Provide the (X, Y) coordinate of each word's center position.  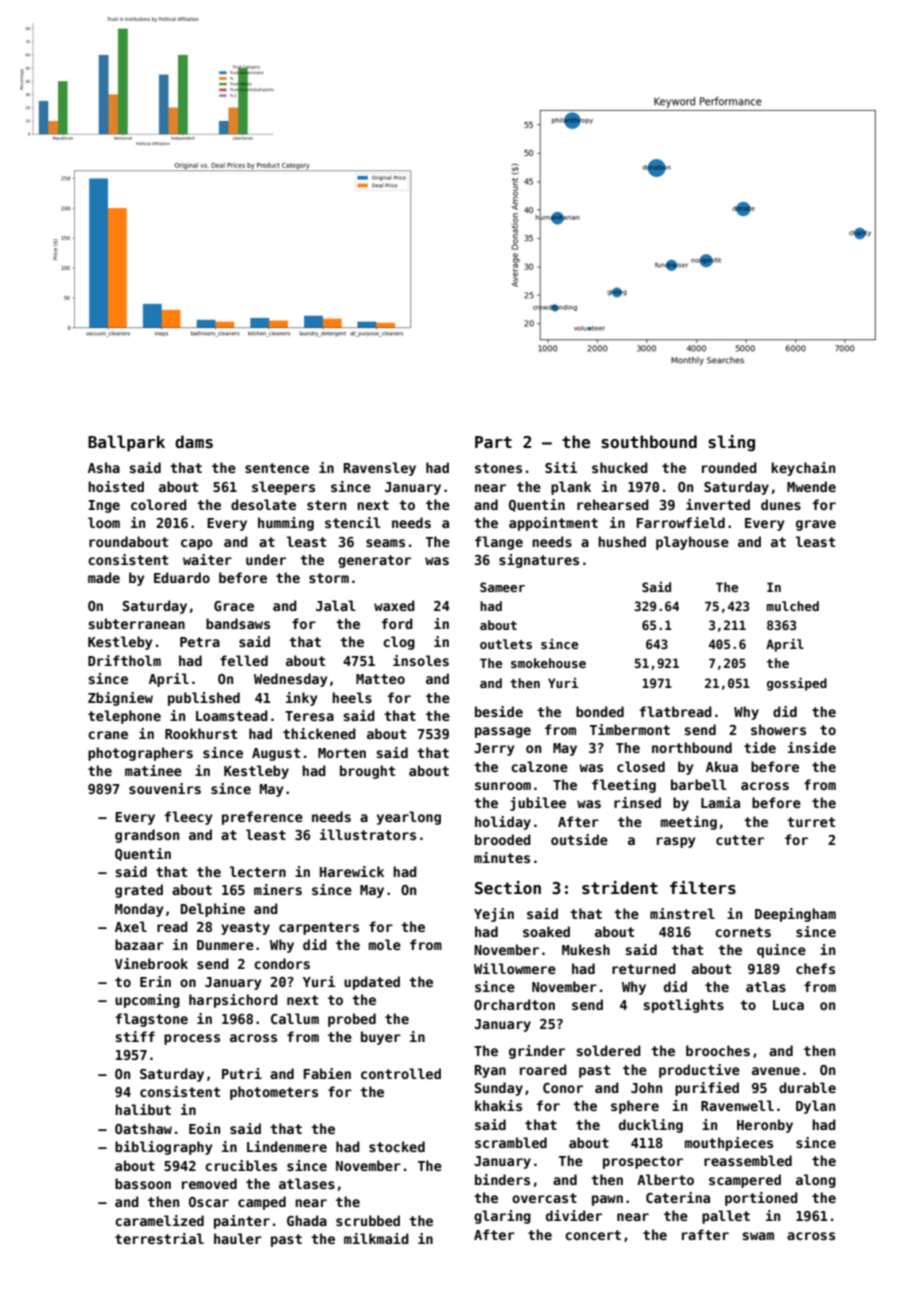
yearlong (409, 818)
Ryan (490, 1071)
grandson (147, 836)
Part (493, 442)
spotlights (683, 1006)
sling (731, 443)
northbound (692, 747)
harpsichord (233, 1001)
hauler (238, 1238)
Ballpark (126, 443)
